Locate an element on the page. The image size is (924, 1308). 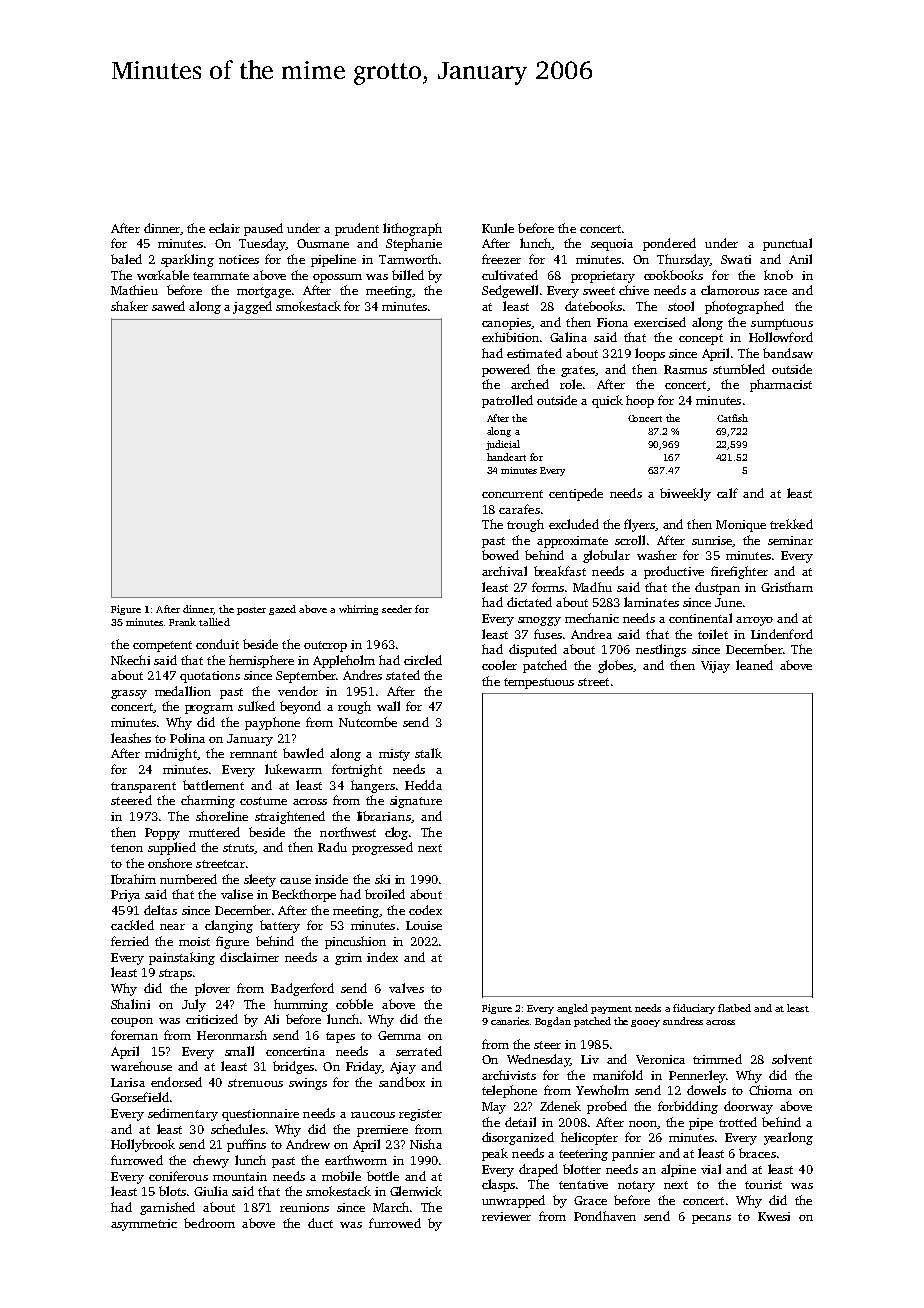
paused is located at coordinates (263, 229).
